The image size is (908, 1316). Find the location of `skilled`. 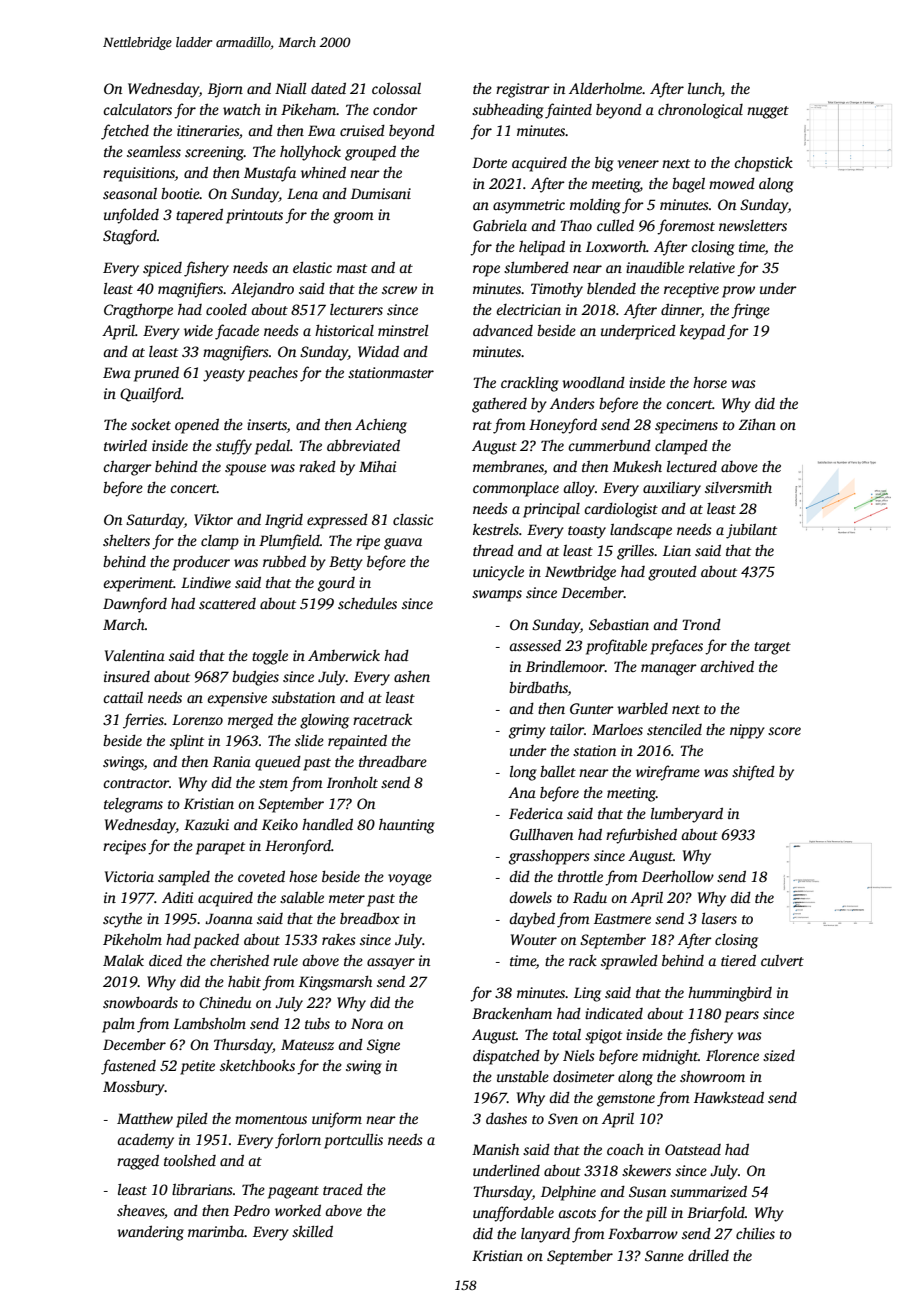

skilled is located at coordinates (312, 1231).
